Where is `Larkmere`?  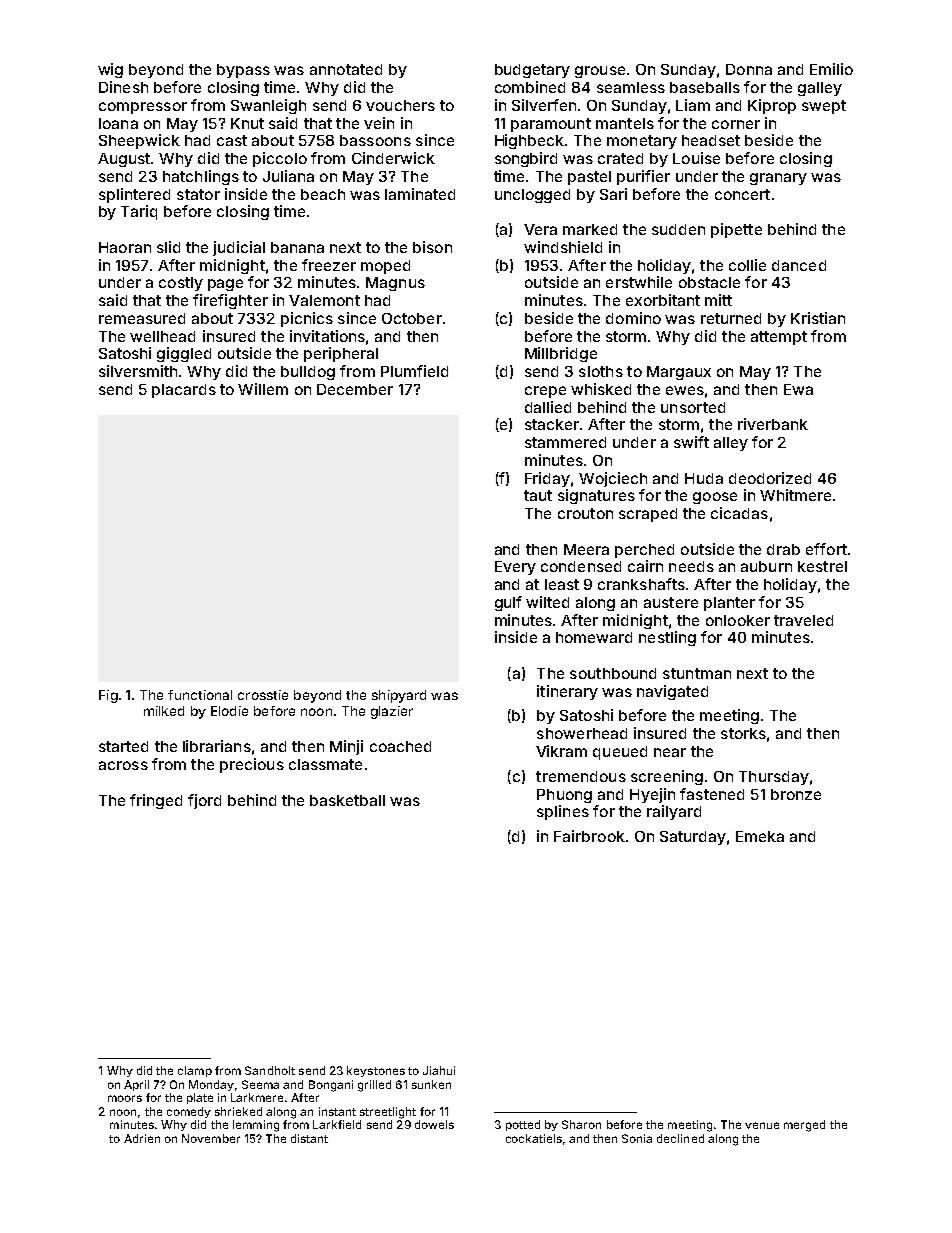 Larkmere is located at coordinates (257, 1097).
